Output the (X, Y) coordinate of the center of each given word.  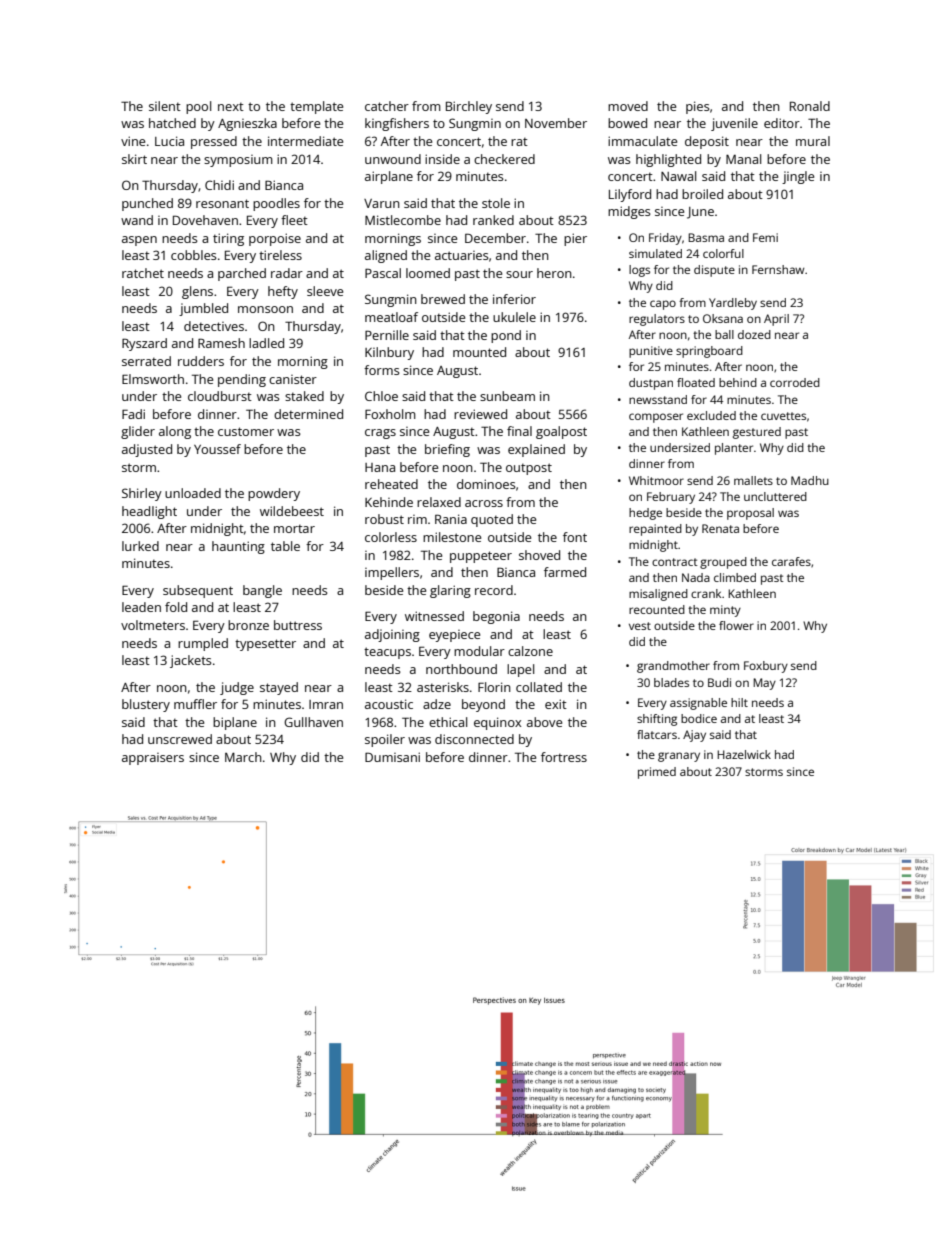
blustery (146, 705)
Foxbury (766, 667)
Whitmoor (656, 480)
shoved (539, 555)
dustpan (651, 384)
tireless (280, 255)
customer (246, 431)
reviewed (480, 414)
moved (628, 106)
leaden (141, 607)
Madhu (810, 480)
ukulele (514, 317)
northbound (461, 669)
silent (165, 106)
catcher (387, 106)
